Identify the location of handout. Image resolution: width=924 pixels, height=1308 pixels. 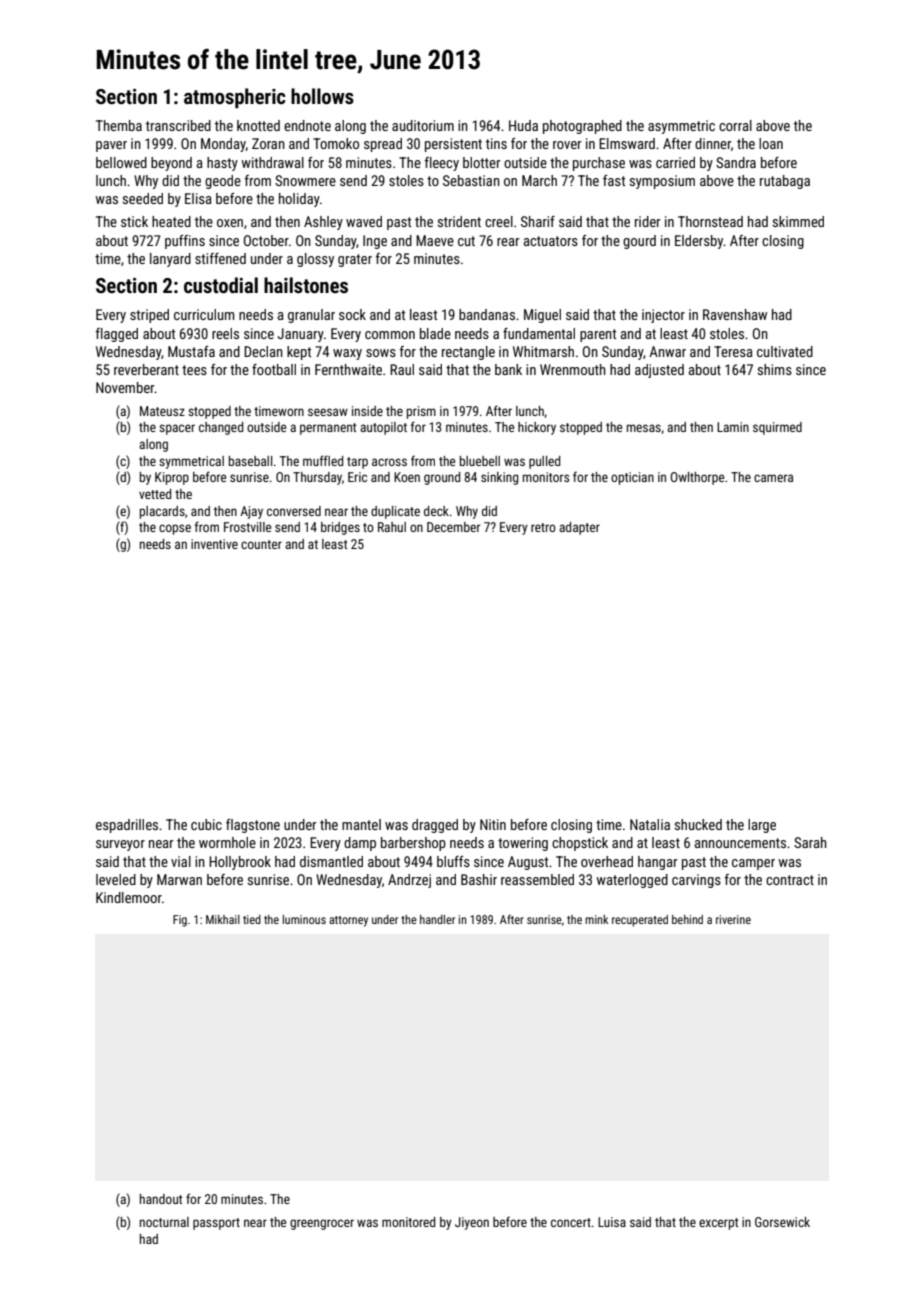
(161, 1199).
